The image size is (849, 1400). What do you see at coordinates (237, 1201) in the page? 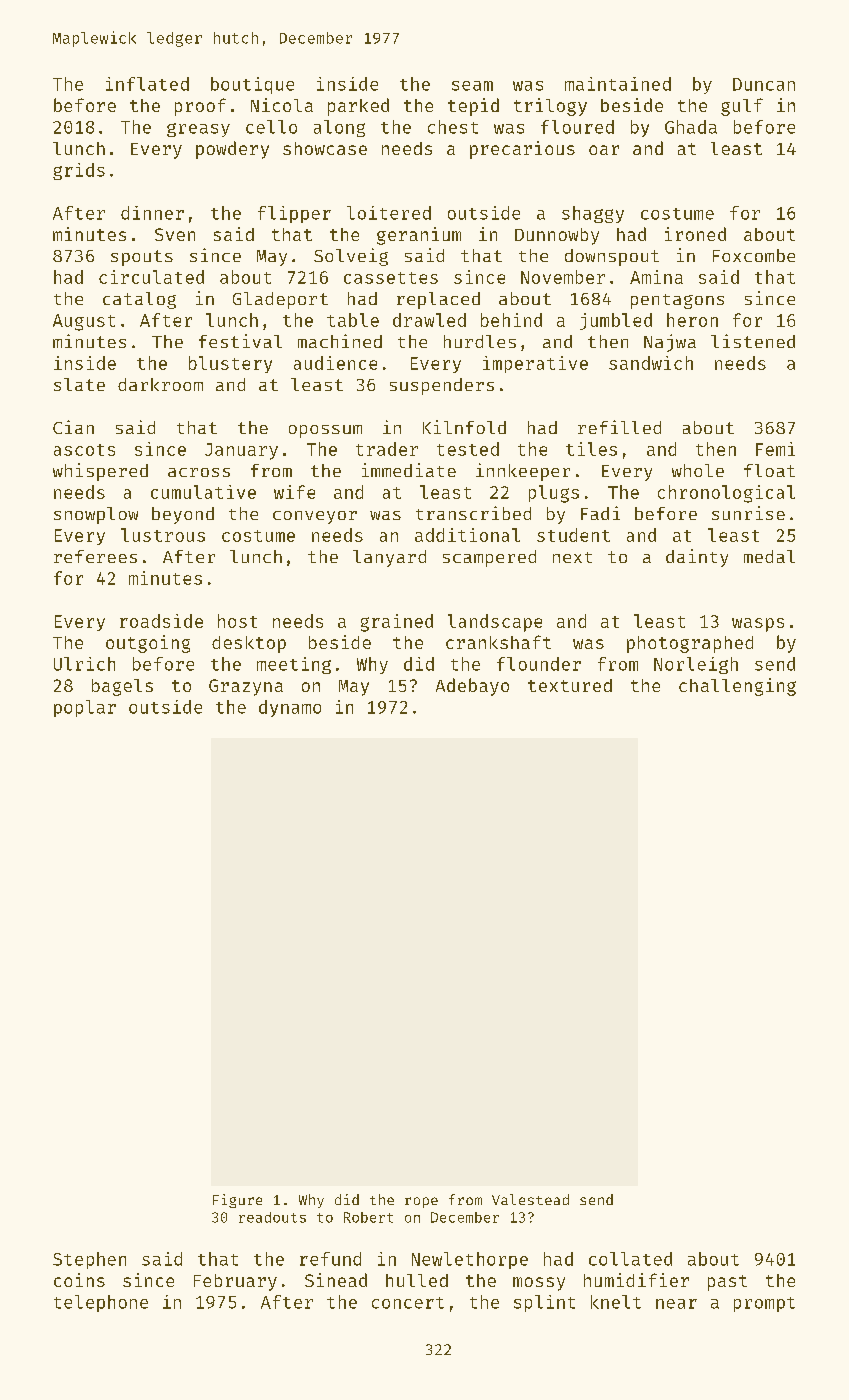
I see `Figure` at bounding box center [237, 1201].
